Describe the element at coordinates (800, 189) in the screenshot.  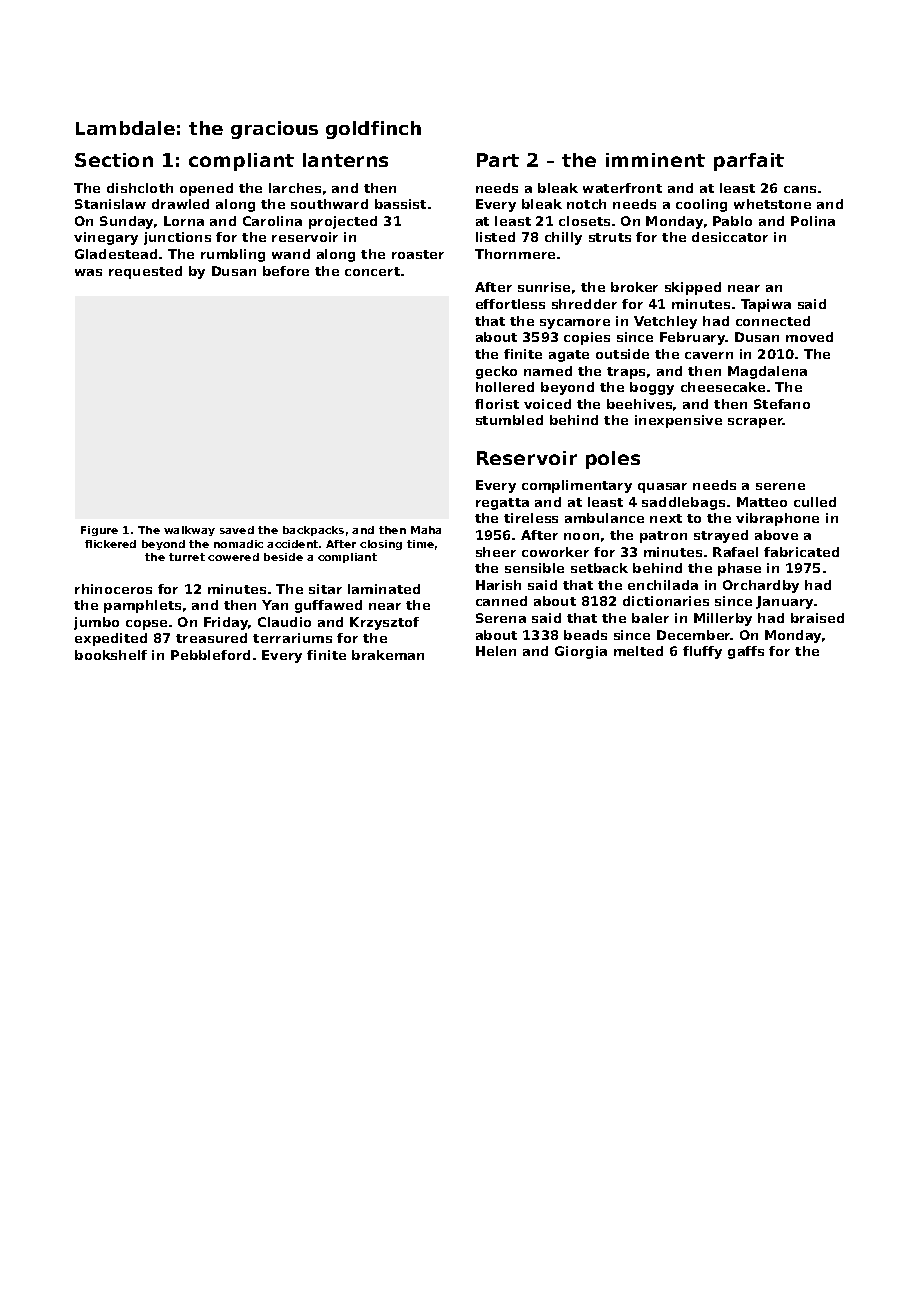
I see `cans` at that location.
